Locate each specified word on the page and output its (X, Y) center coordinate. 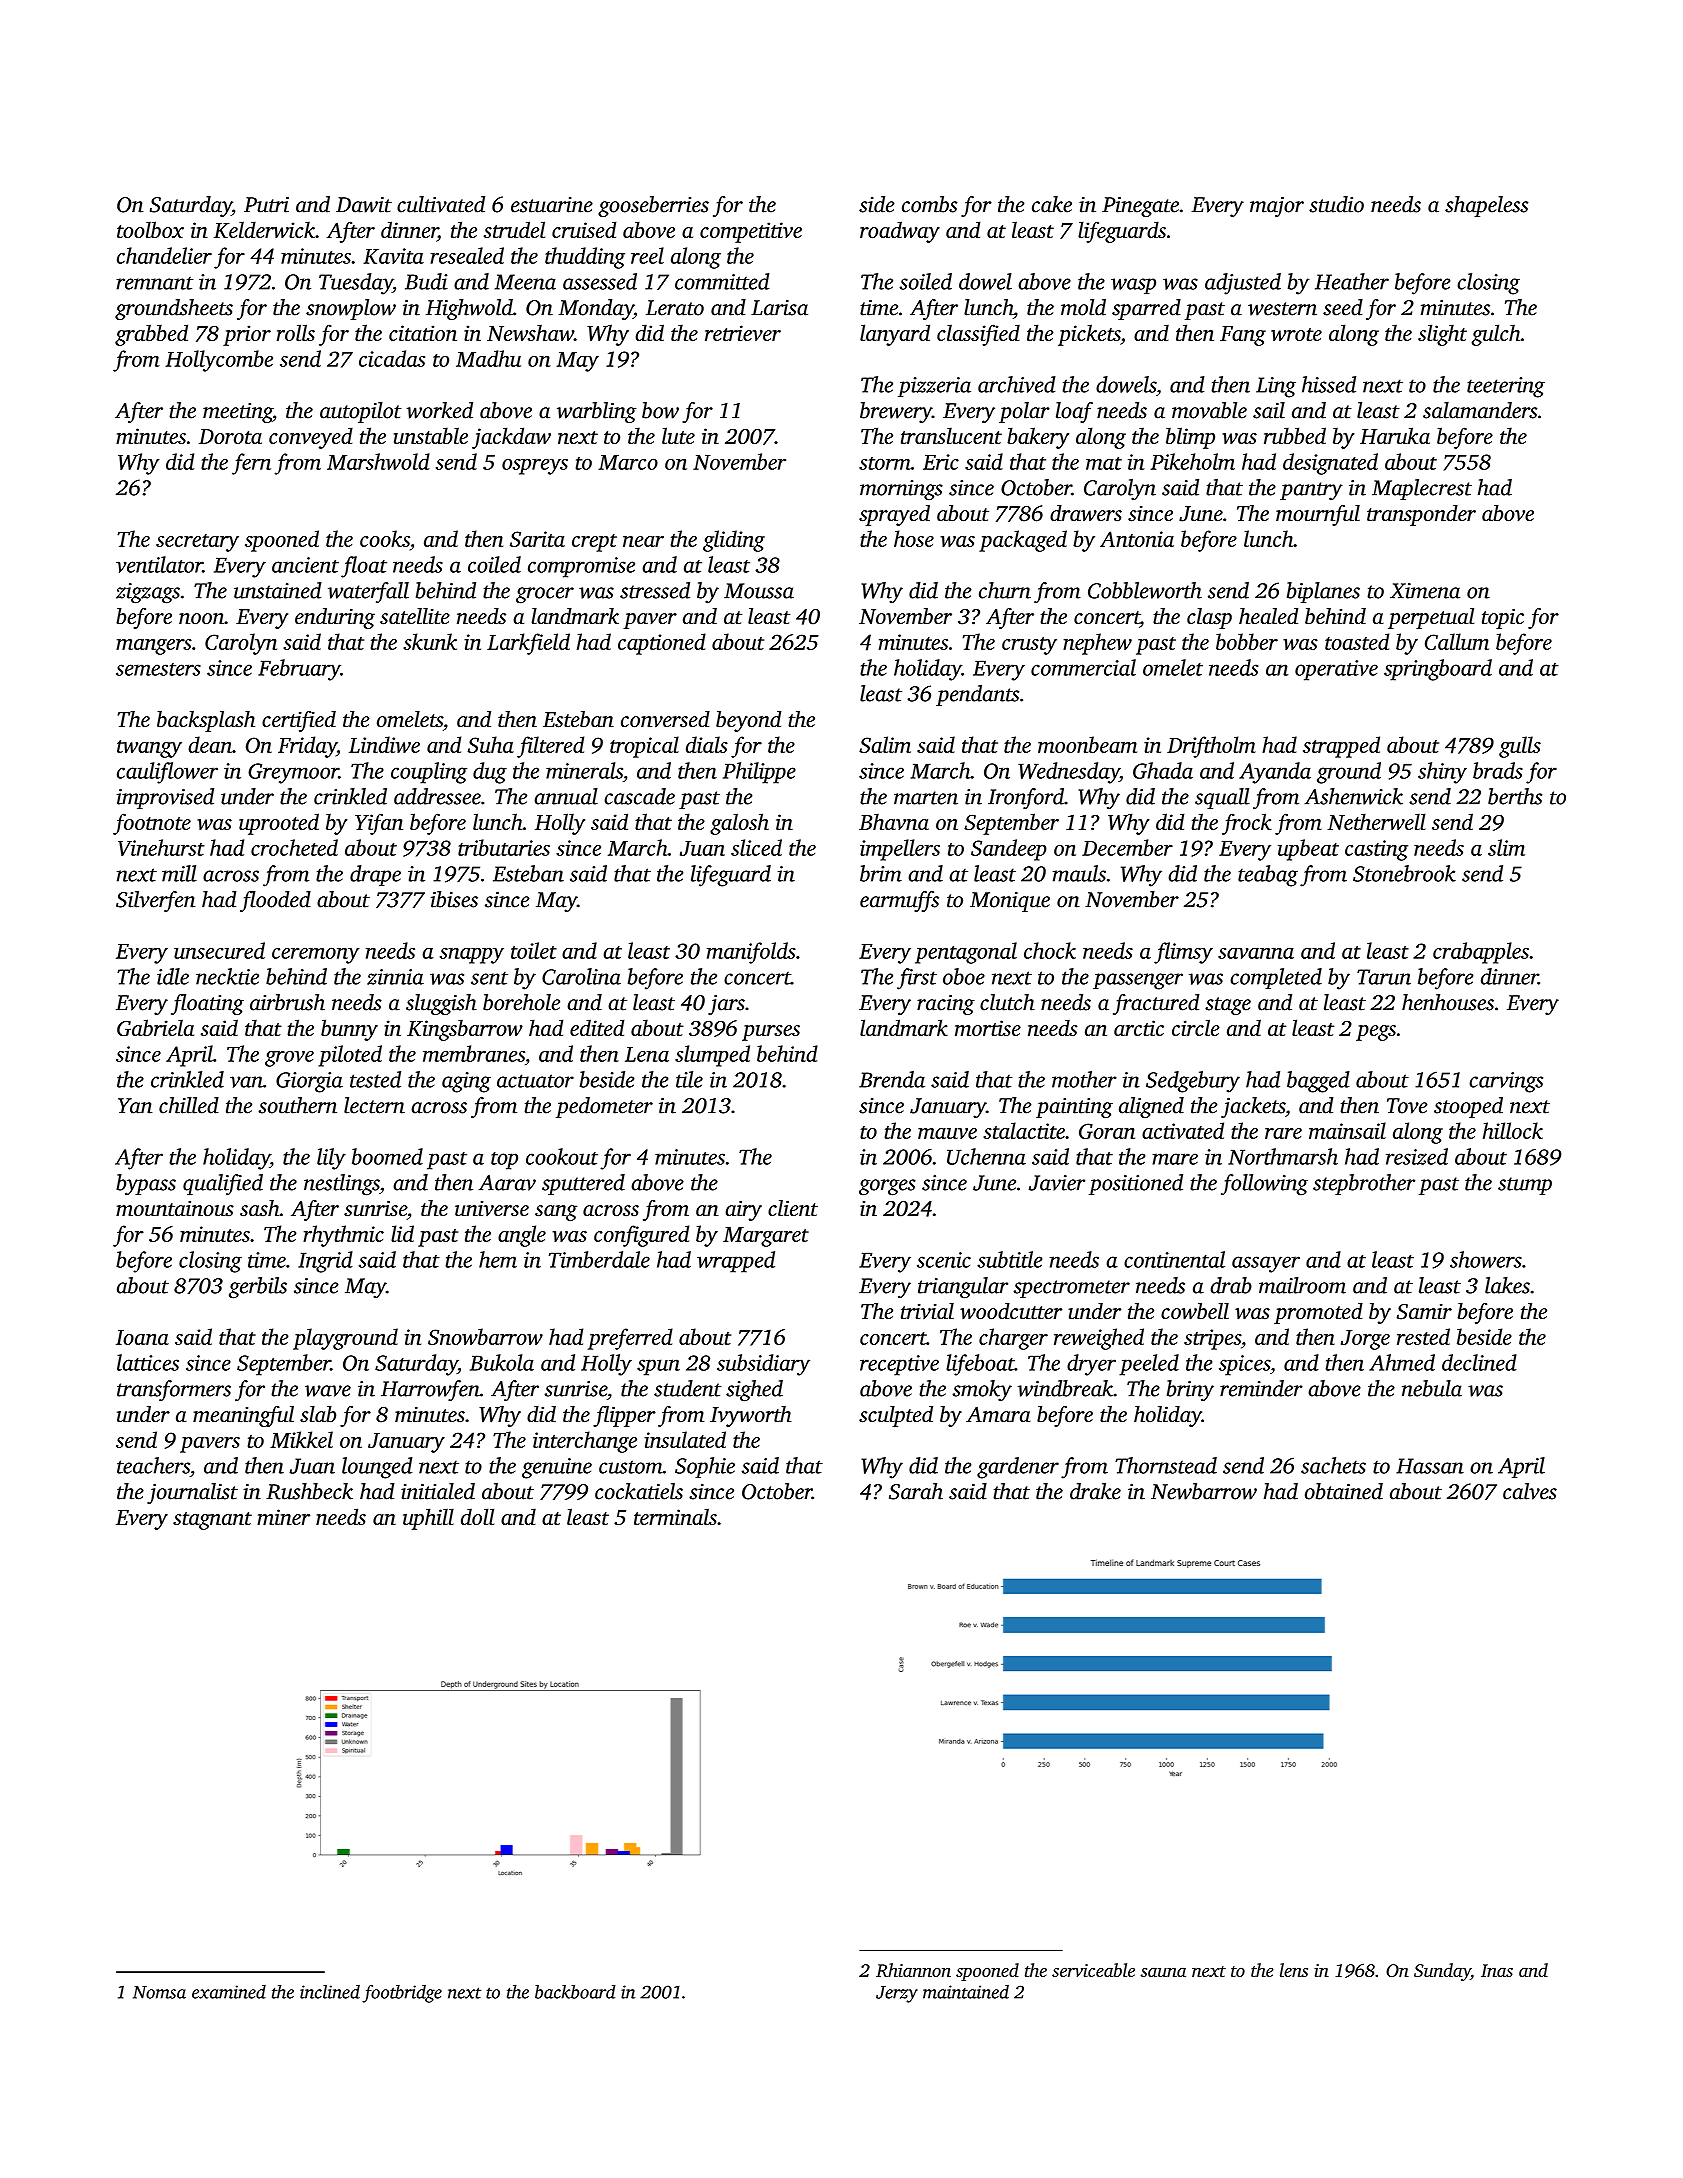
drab (1231, 1285)
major (1277, 207)
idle (173, 976)
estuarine (552, 205)
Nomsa (159, 1992)
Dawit (364, 205)
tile (689, 1079)
